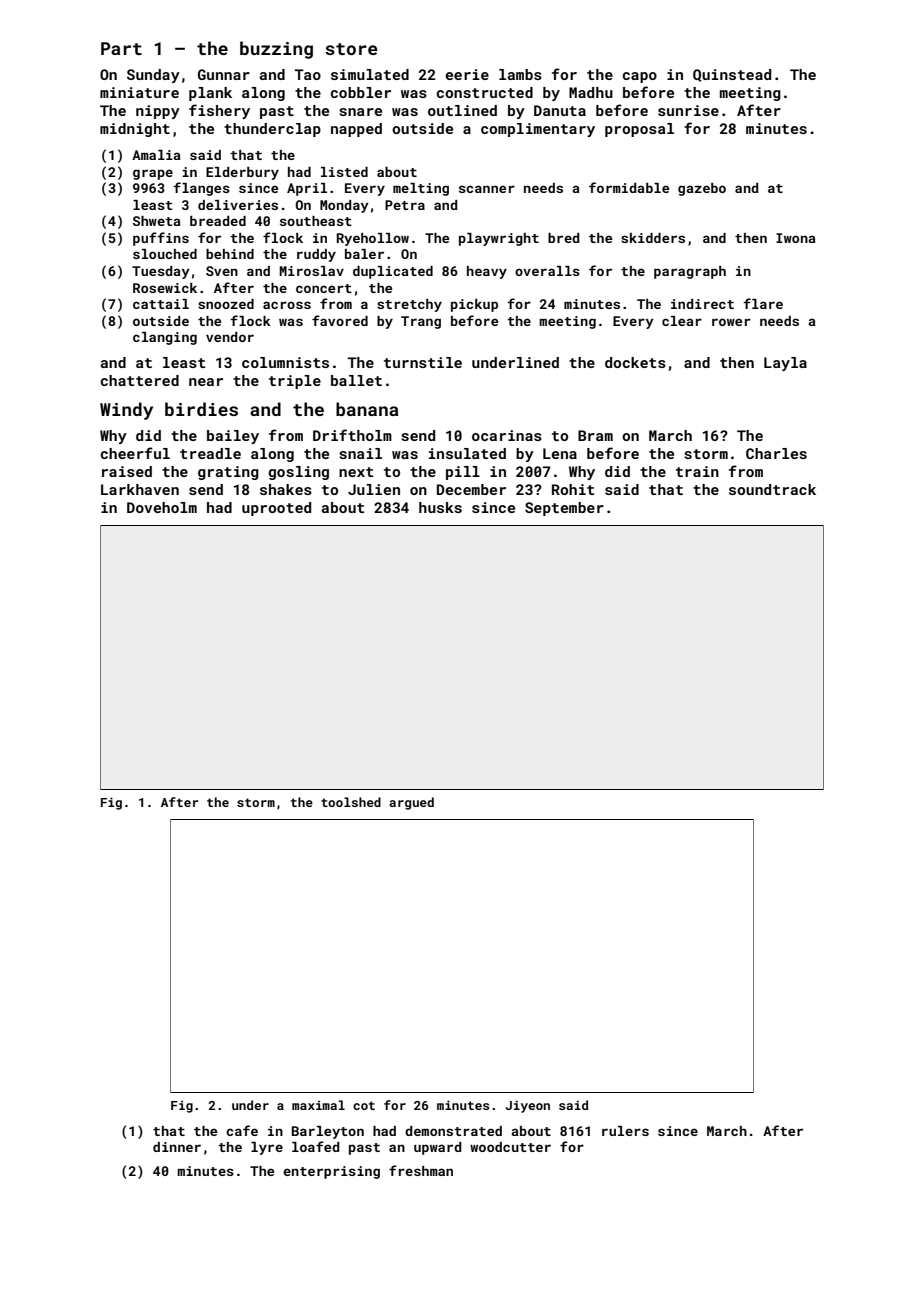 This screenshot has height=1308, width=924. Describe the element at coordinates (697, 471) in the screenshot. I see `train` at that location.
